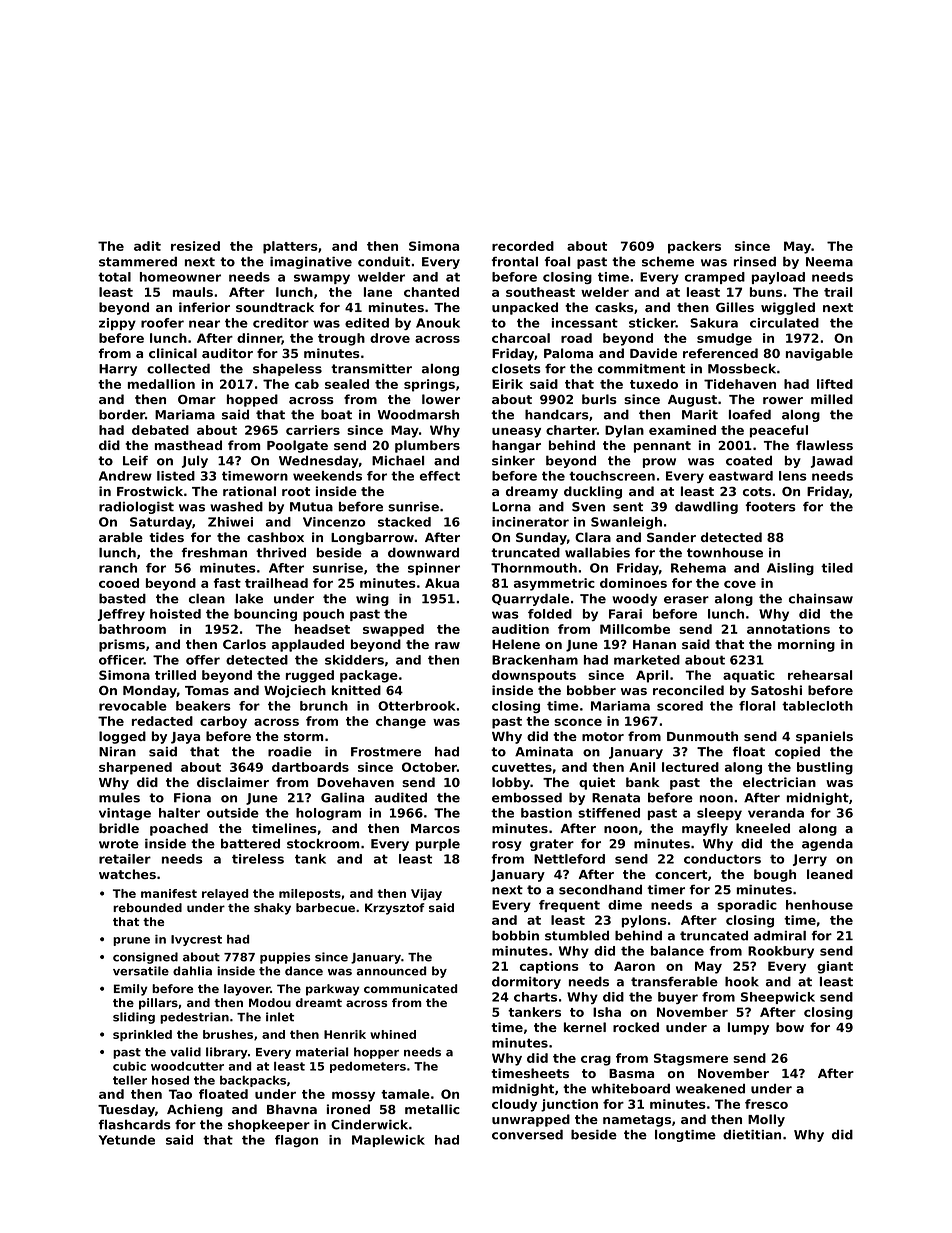 Image resolution: width=952 pixels, height=1233 pixels. What do you see at coordinates (127, 1140) in the screenshot?
I see `Yetunde` at bounding box center [127, 1140].
